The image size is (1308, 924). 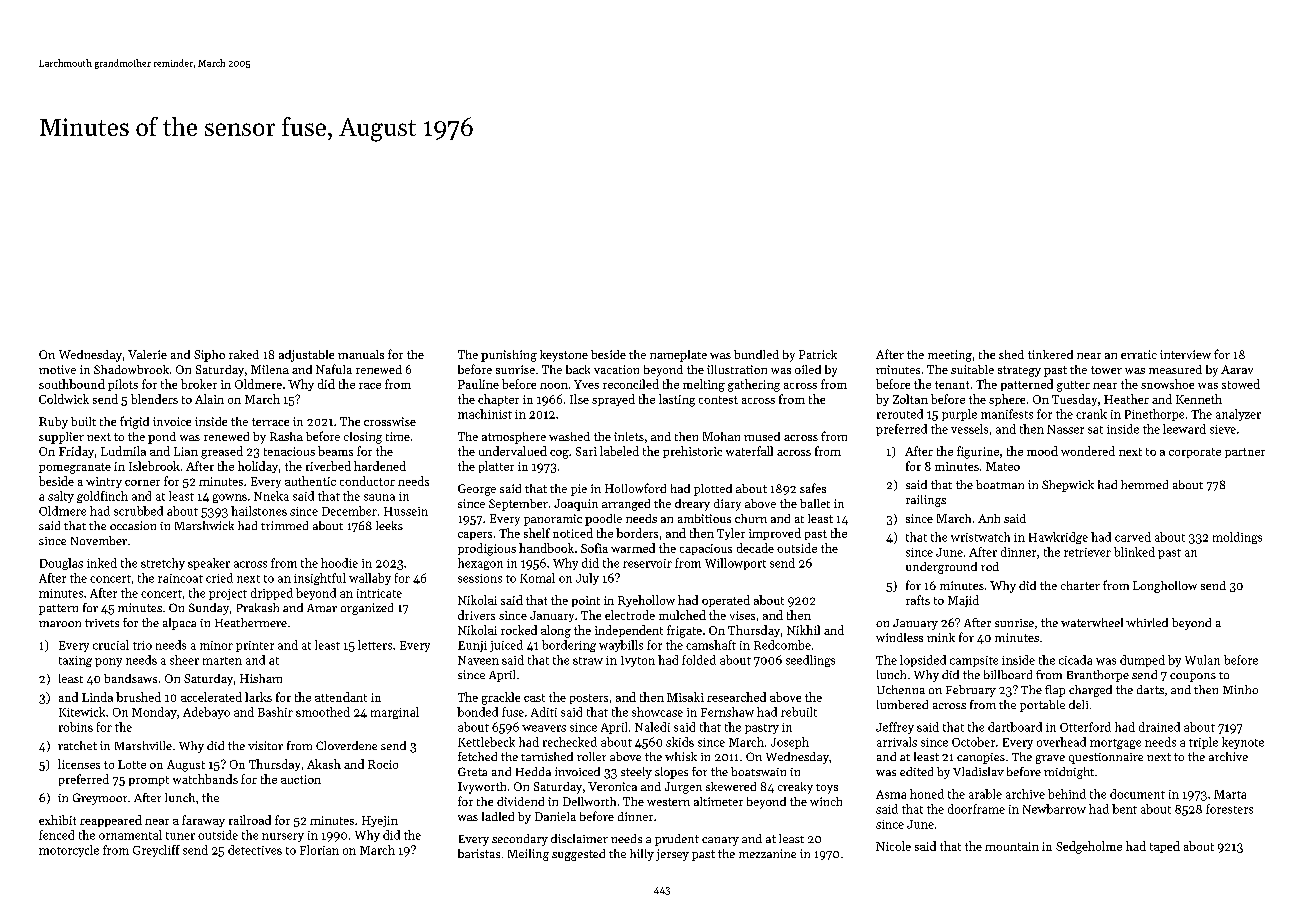 I want to click on Coldwick, so click(x=64, y=399).
